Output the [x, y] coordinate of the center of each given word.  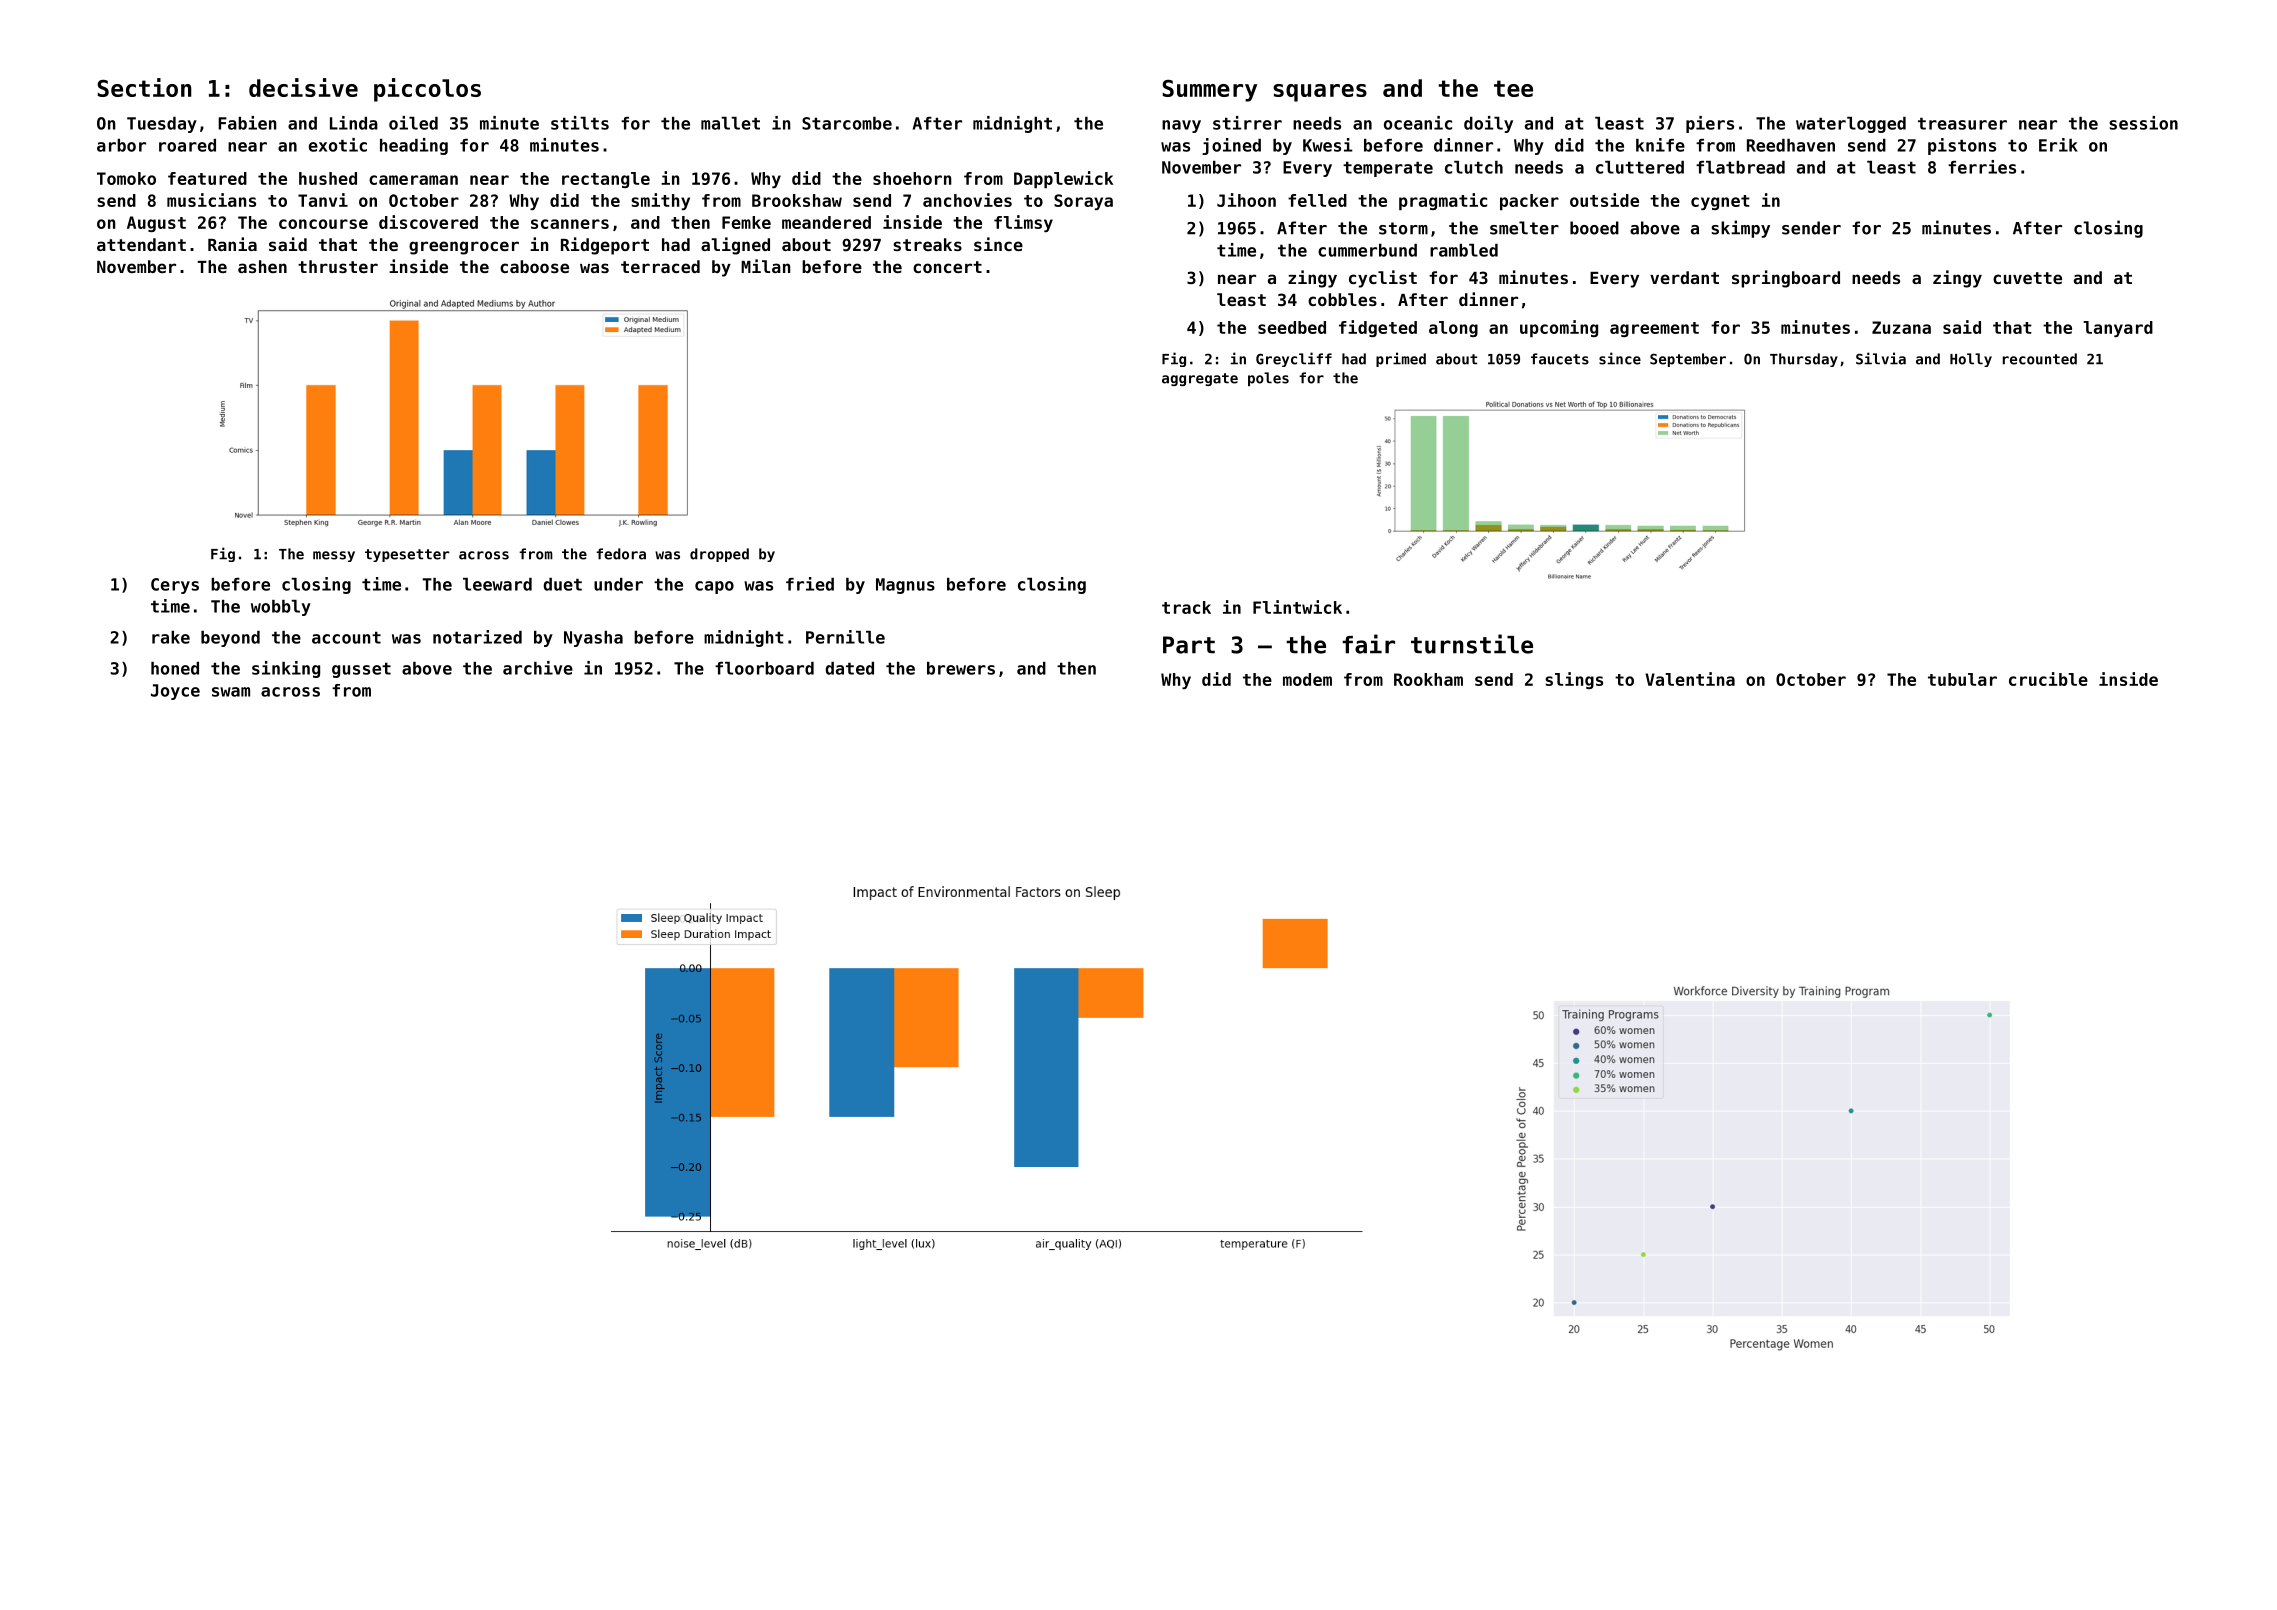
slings [1574, 680]
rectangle [606, 180]
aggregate [1200, 379]
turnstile [1472, 644]
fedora [621, 554]
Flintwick [1297, 607]
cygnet [1720, 202]
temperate [1388, 169]
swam [231, 692]
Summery [1209, 91]
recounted [2040, 359]
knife [1660, 145]
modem [1307, 679]
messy [334, 556]
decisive [303, 87]
